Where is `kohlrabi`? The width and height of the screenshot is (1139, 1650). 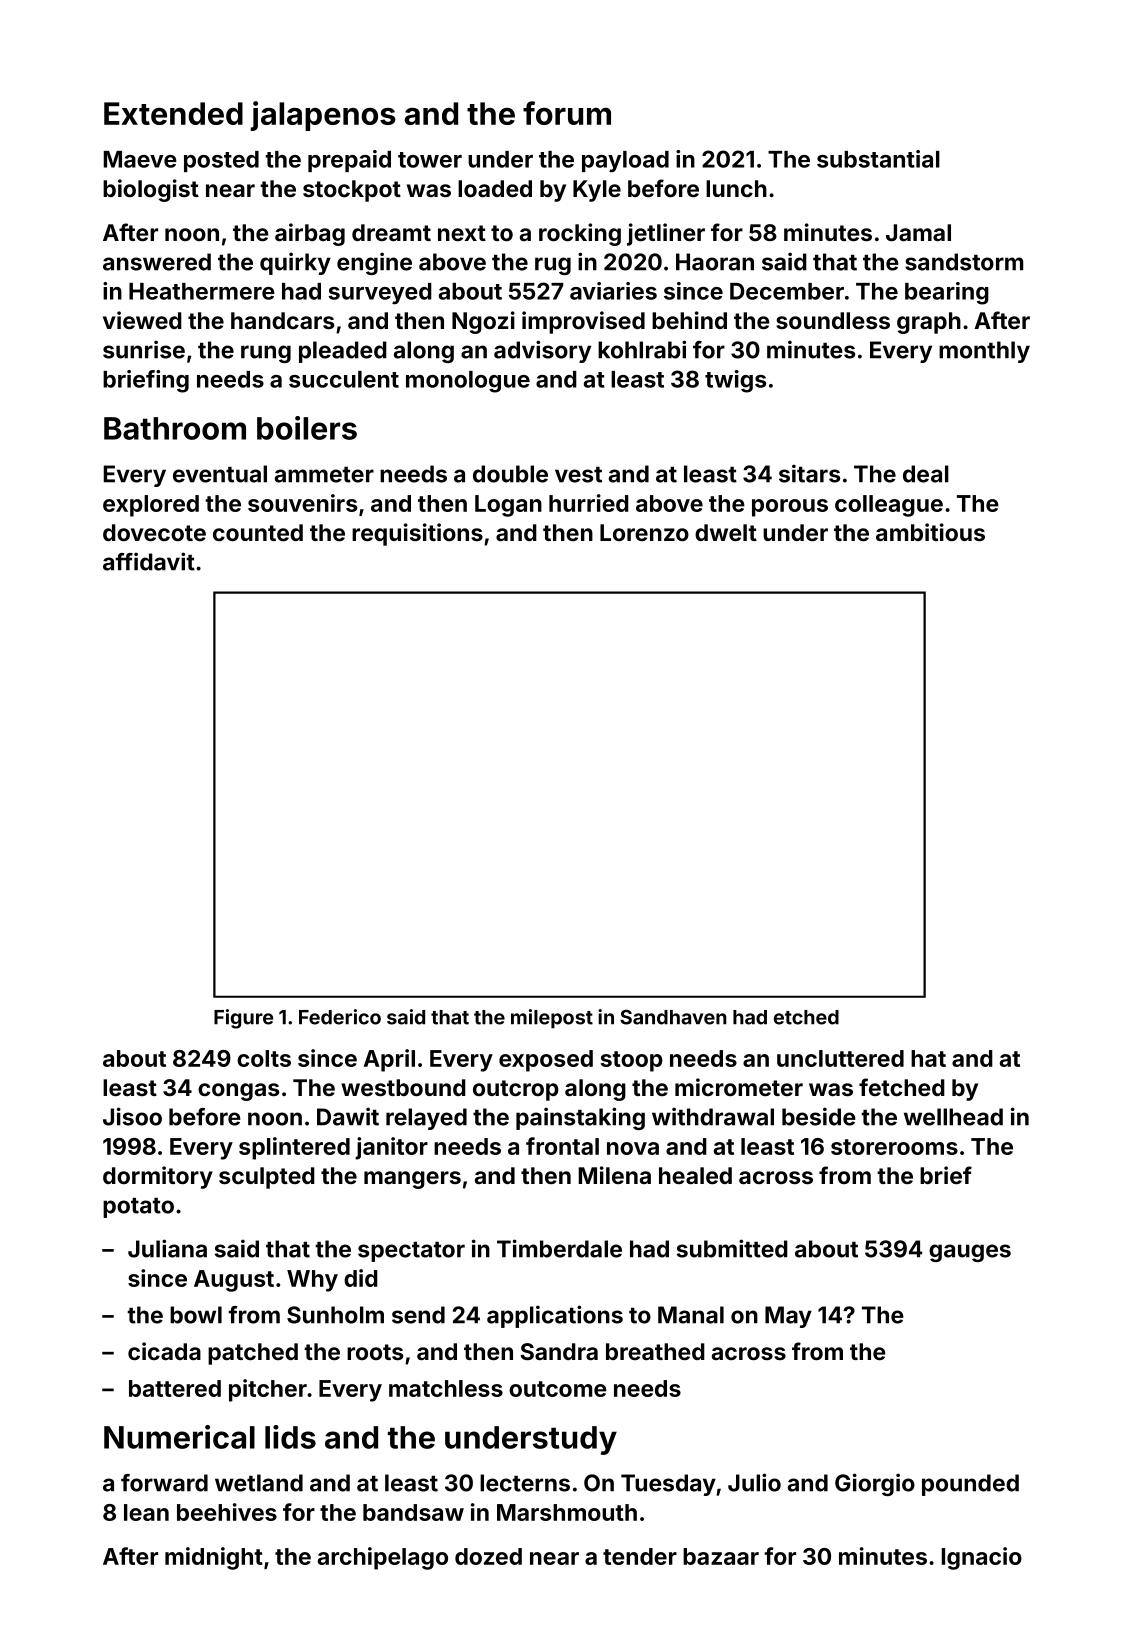 kohlrabi is located at coordinates (642, 349).
